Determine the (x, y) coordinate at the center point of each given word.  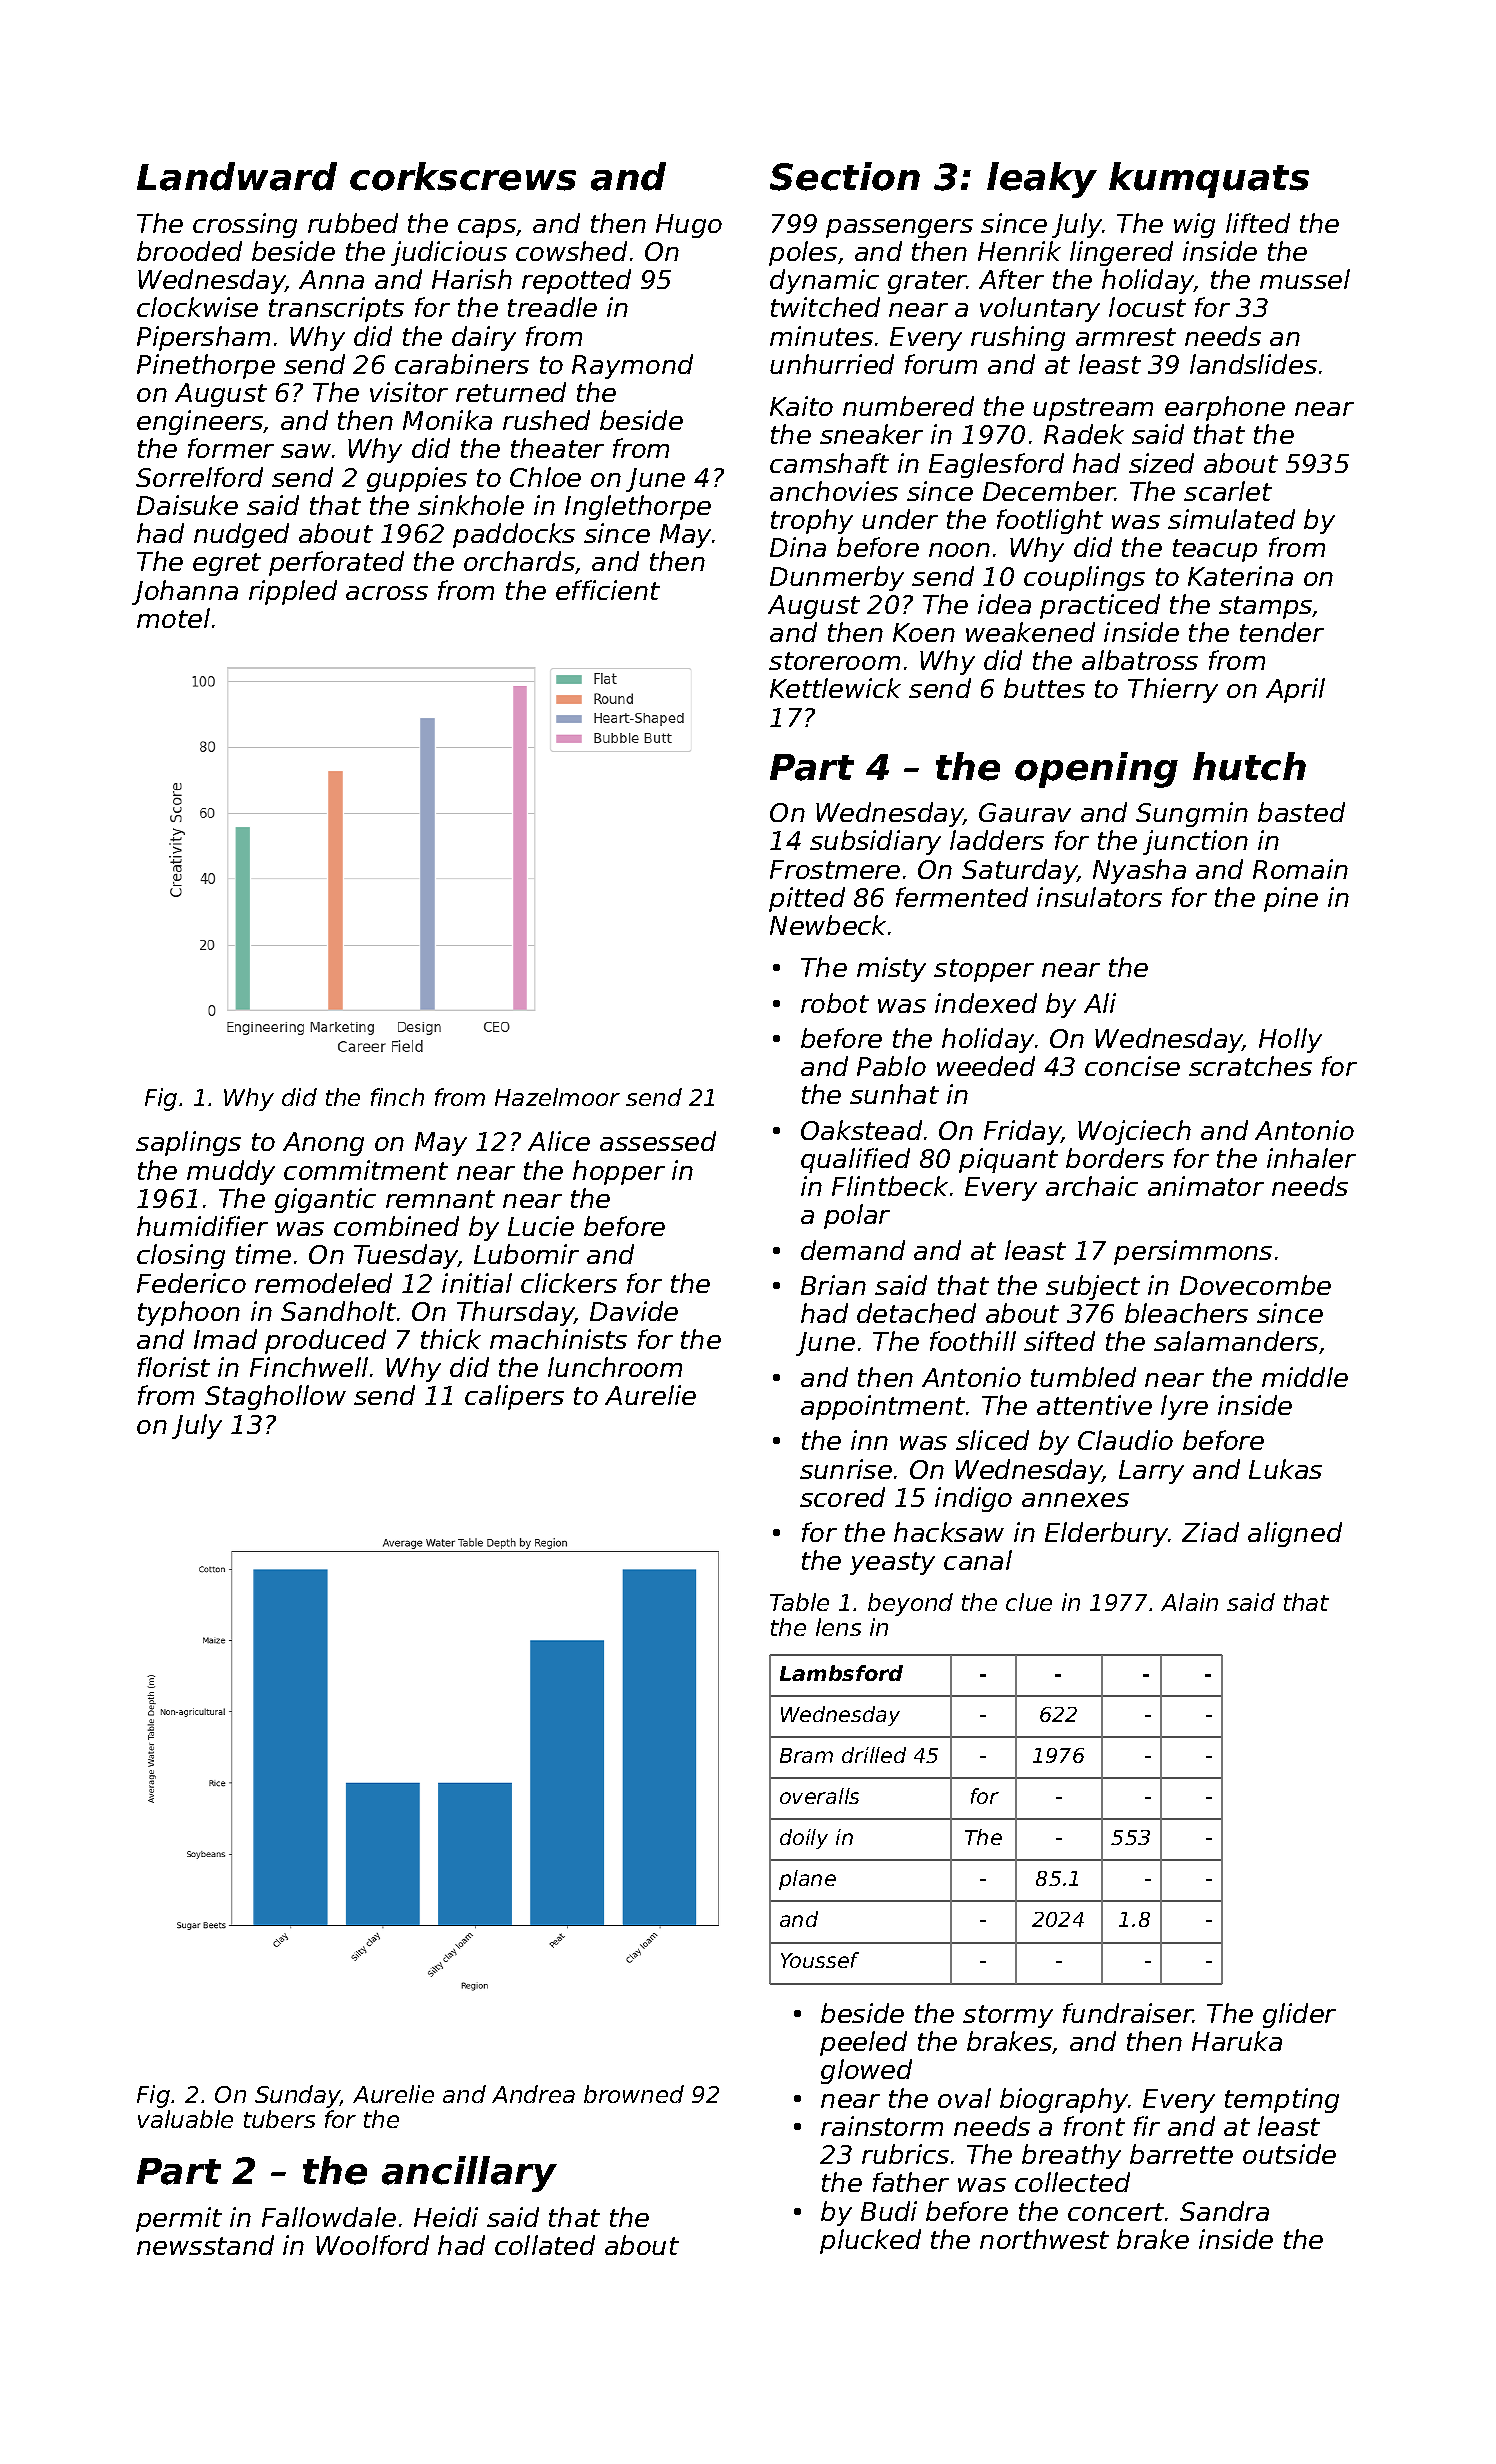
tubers (279, 2119)
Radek (1084, 434)
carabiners (462, 364)
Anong (323, 1144)
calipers (514, 1397)
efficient (608, 590)
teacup (1215, 550)
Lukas (1285, 1469)
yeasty (892, 1563)
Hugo (689, 226)
